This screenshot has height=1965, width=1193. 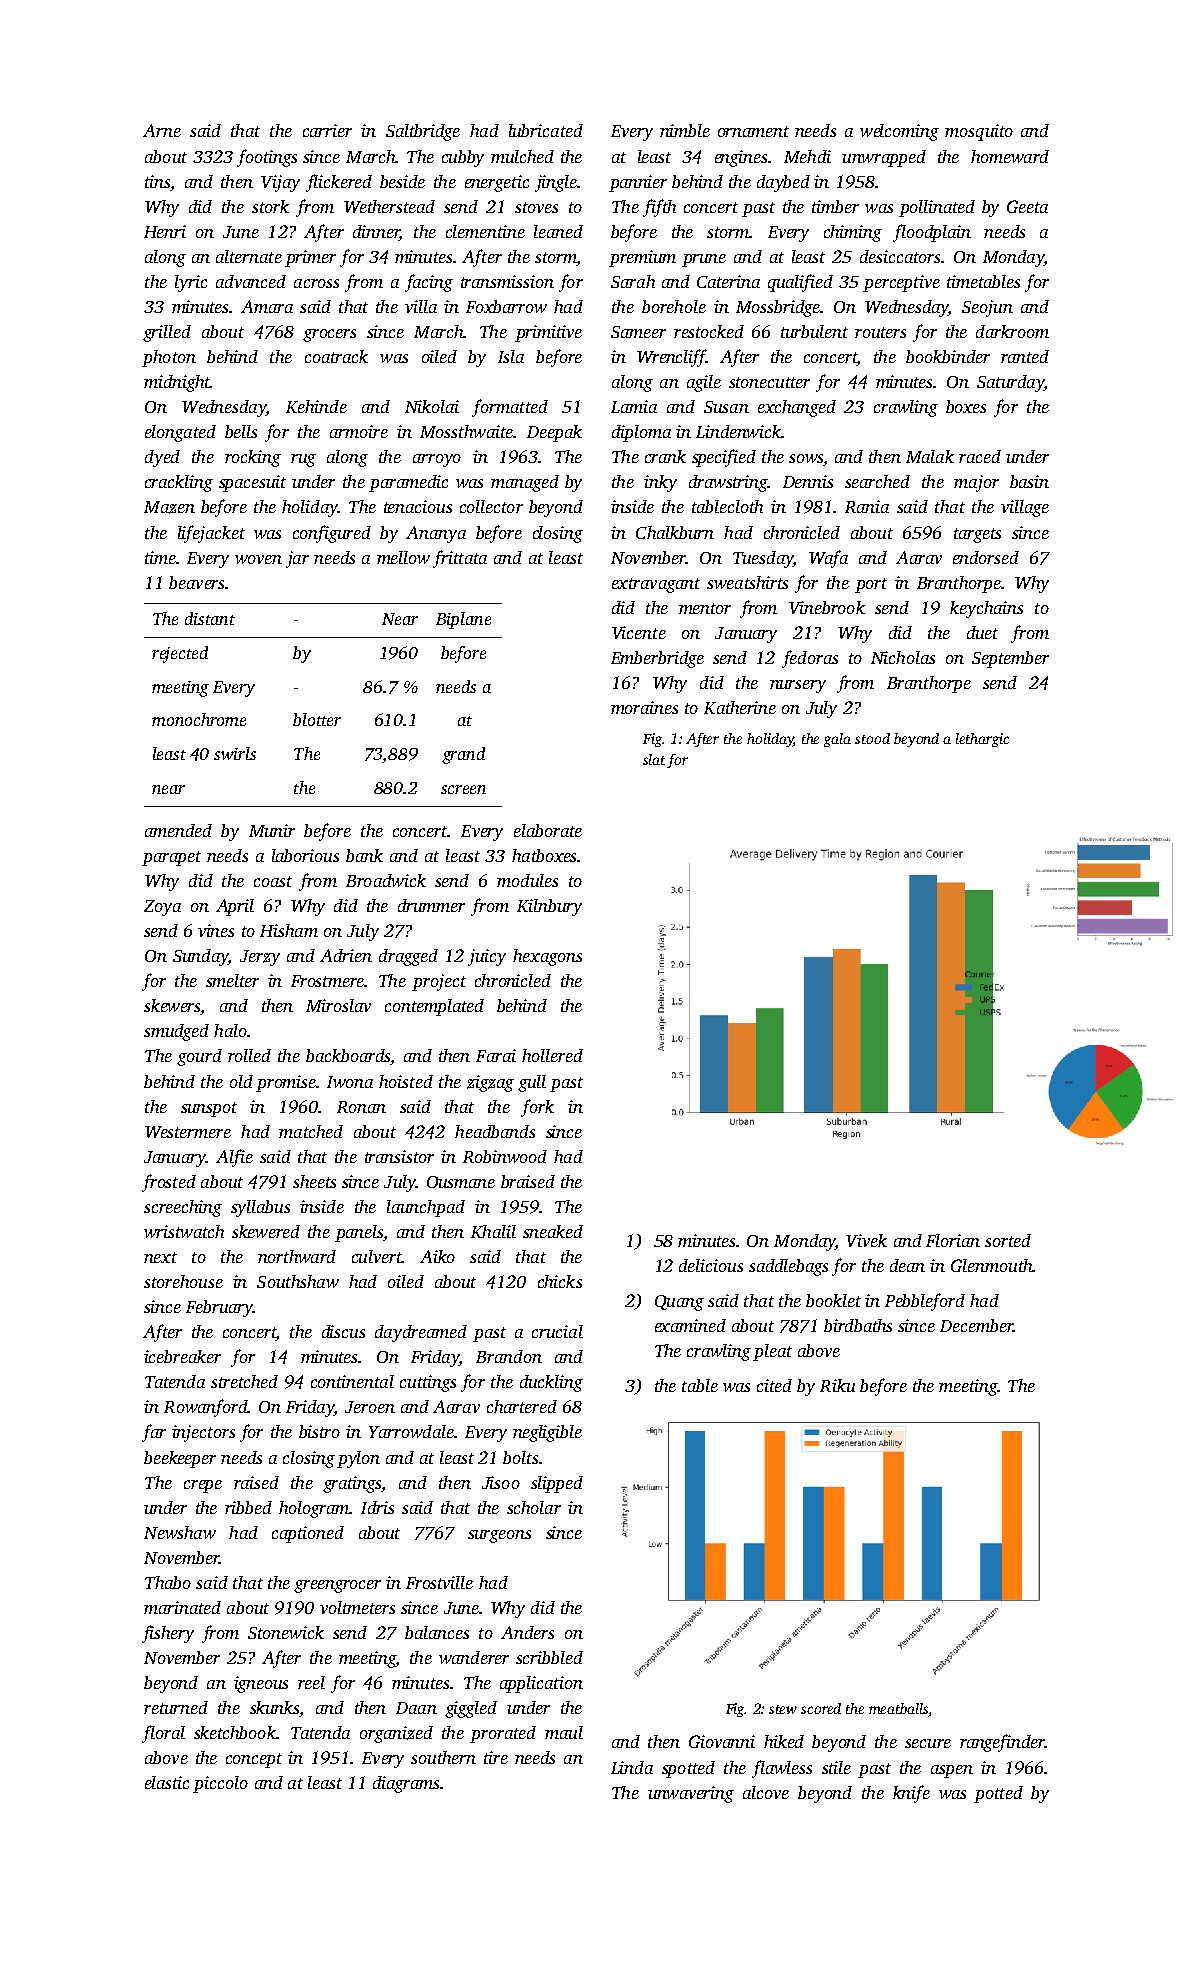 What do you see at coordinates (548, 333) in the screenshot?
I see `primitive` at bounding box center [548, 333].
